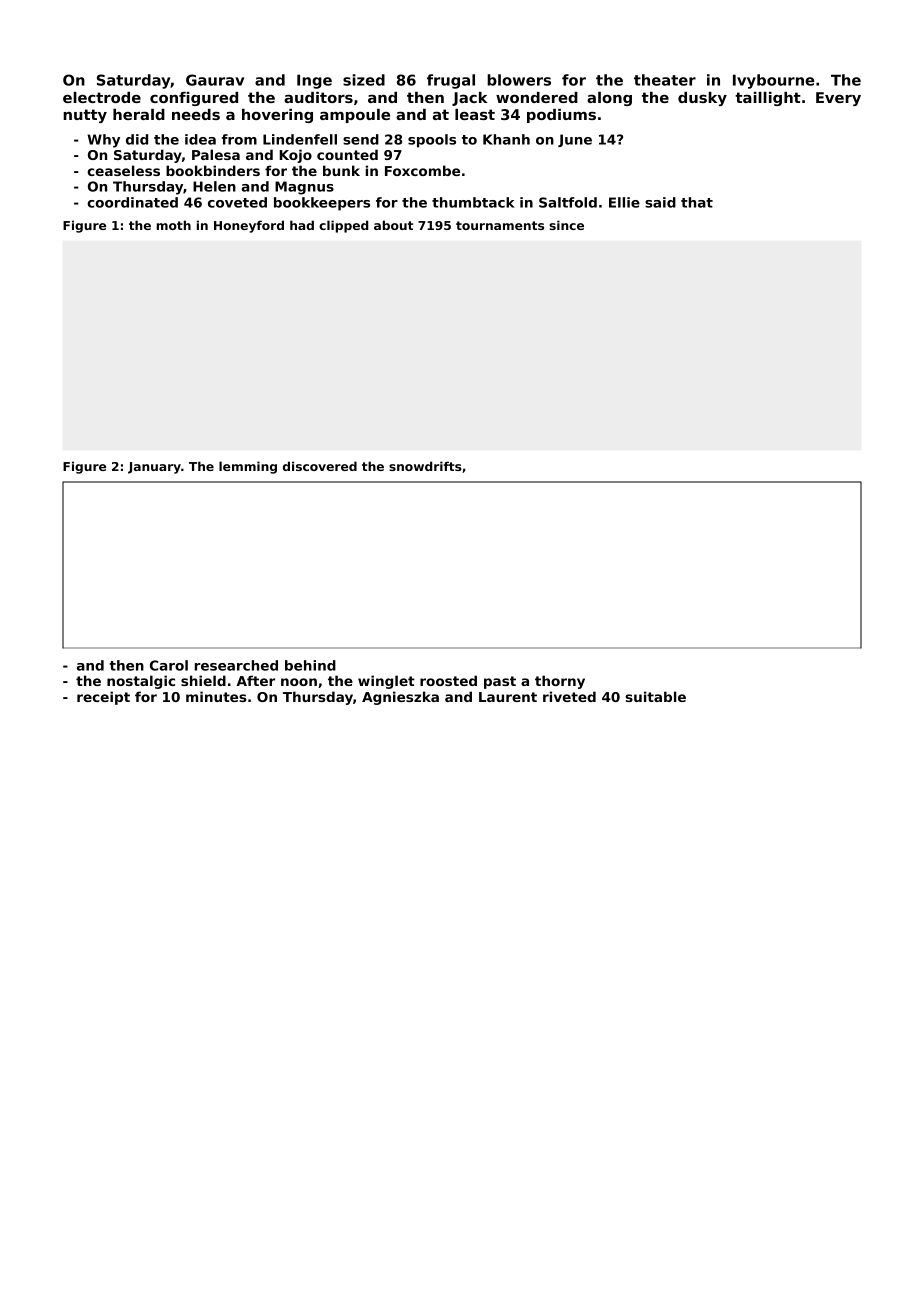 The image size is (924, 1308). Describe the element at coordinates (141, 682) in the image. I see `nostalgic` at that location.
